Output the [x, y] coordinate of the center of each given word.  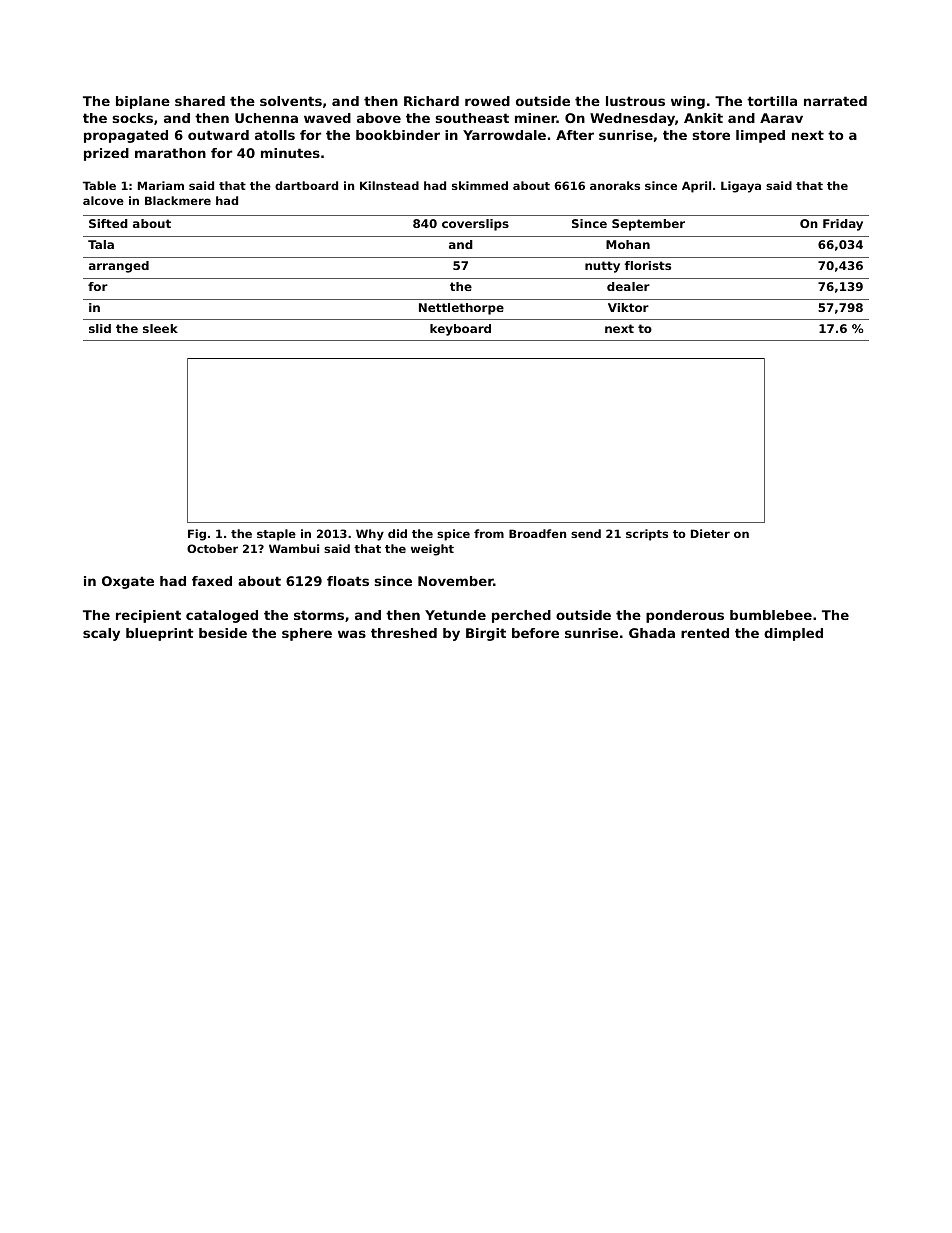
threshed [404, 633]
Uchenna [266, 118]
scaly [101, 634]
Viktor [628, 307]
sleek [160, 328]
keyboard [460, 330]
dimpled [793, 634]
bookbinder [398, 135]
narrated [835, 101]
